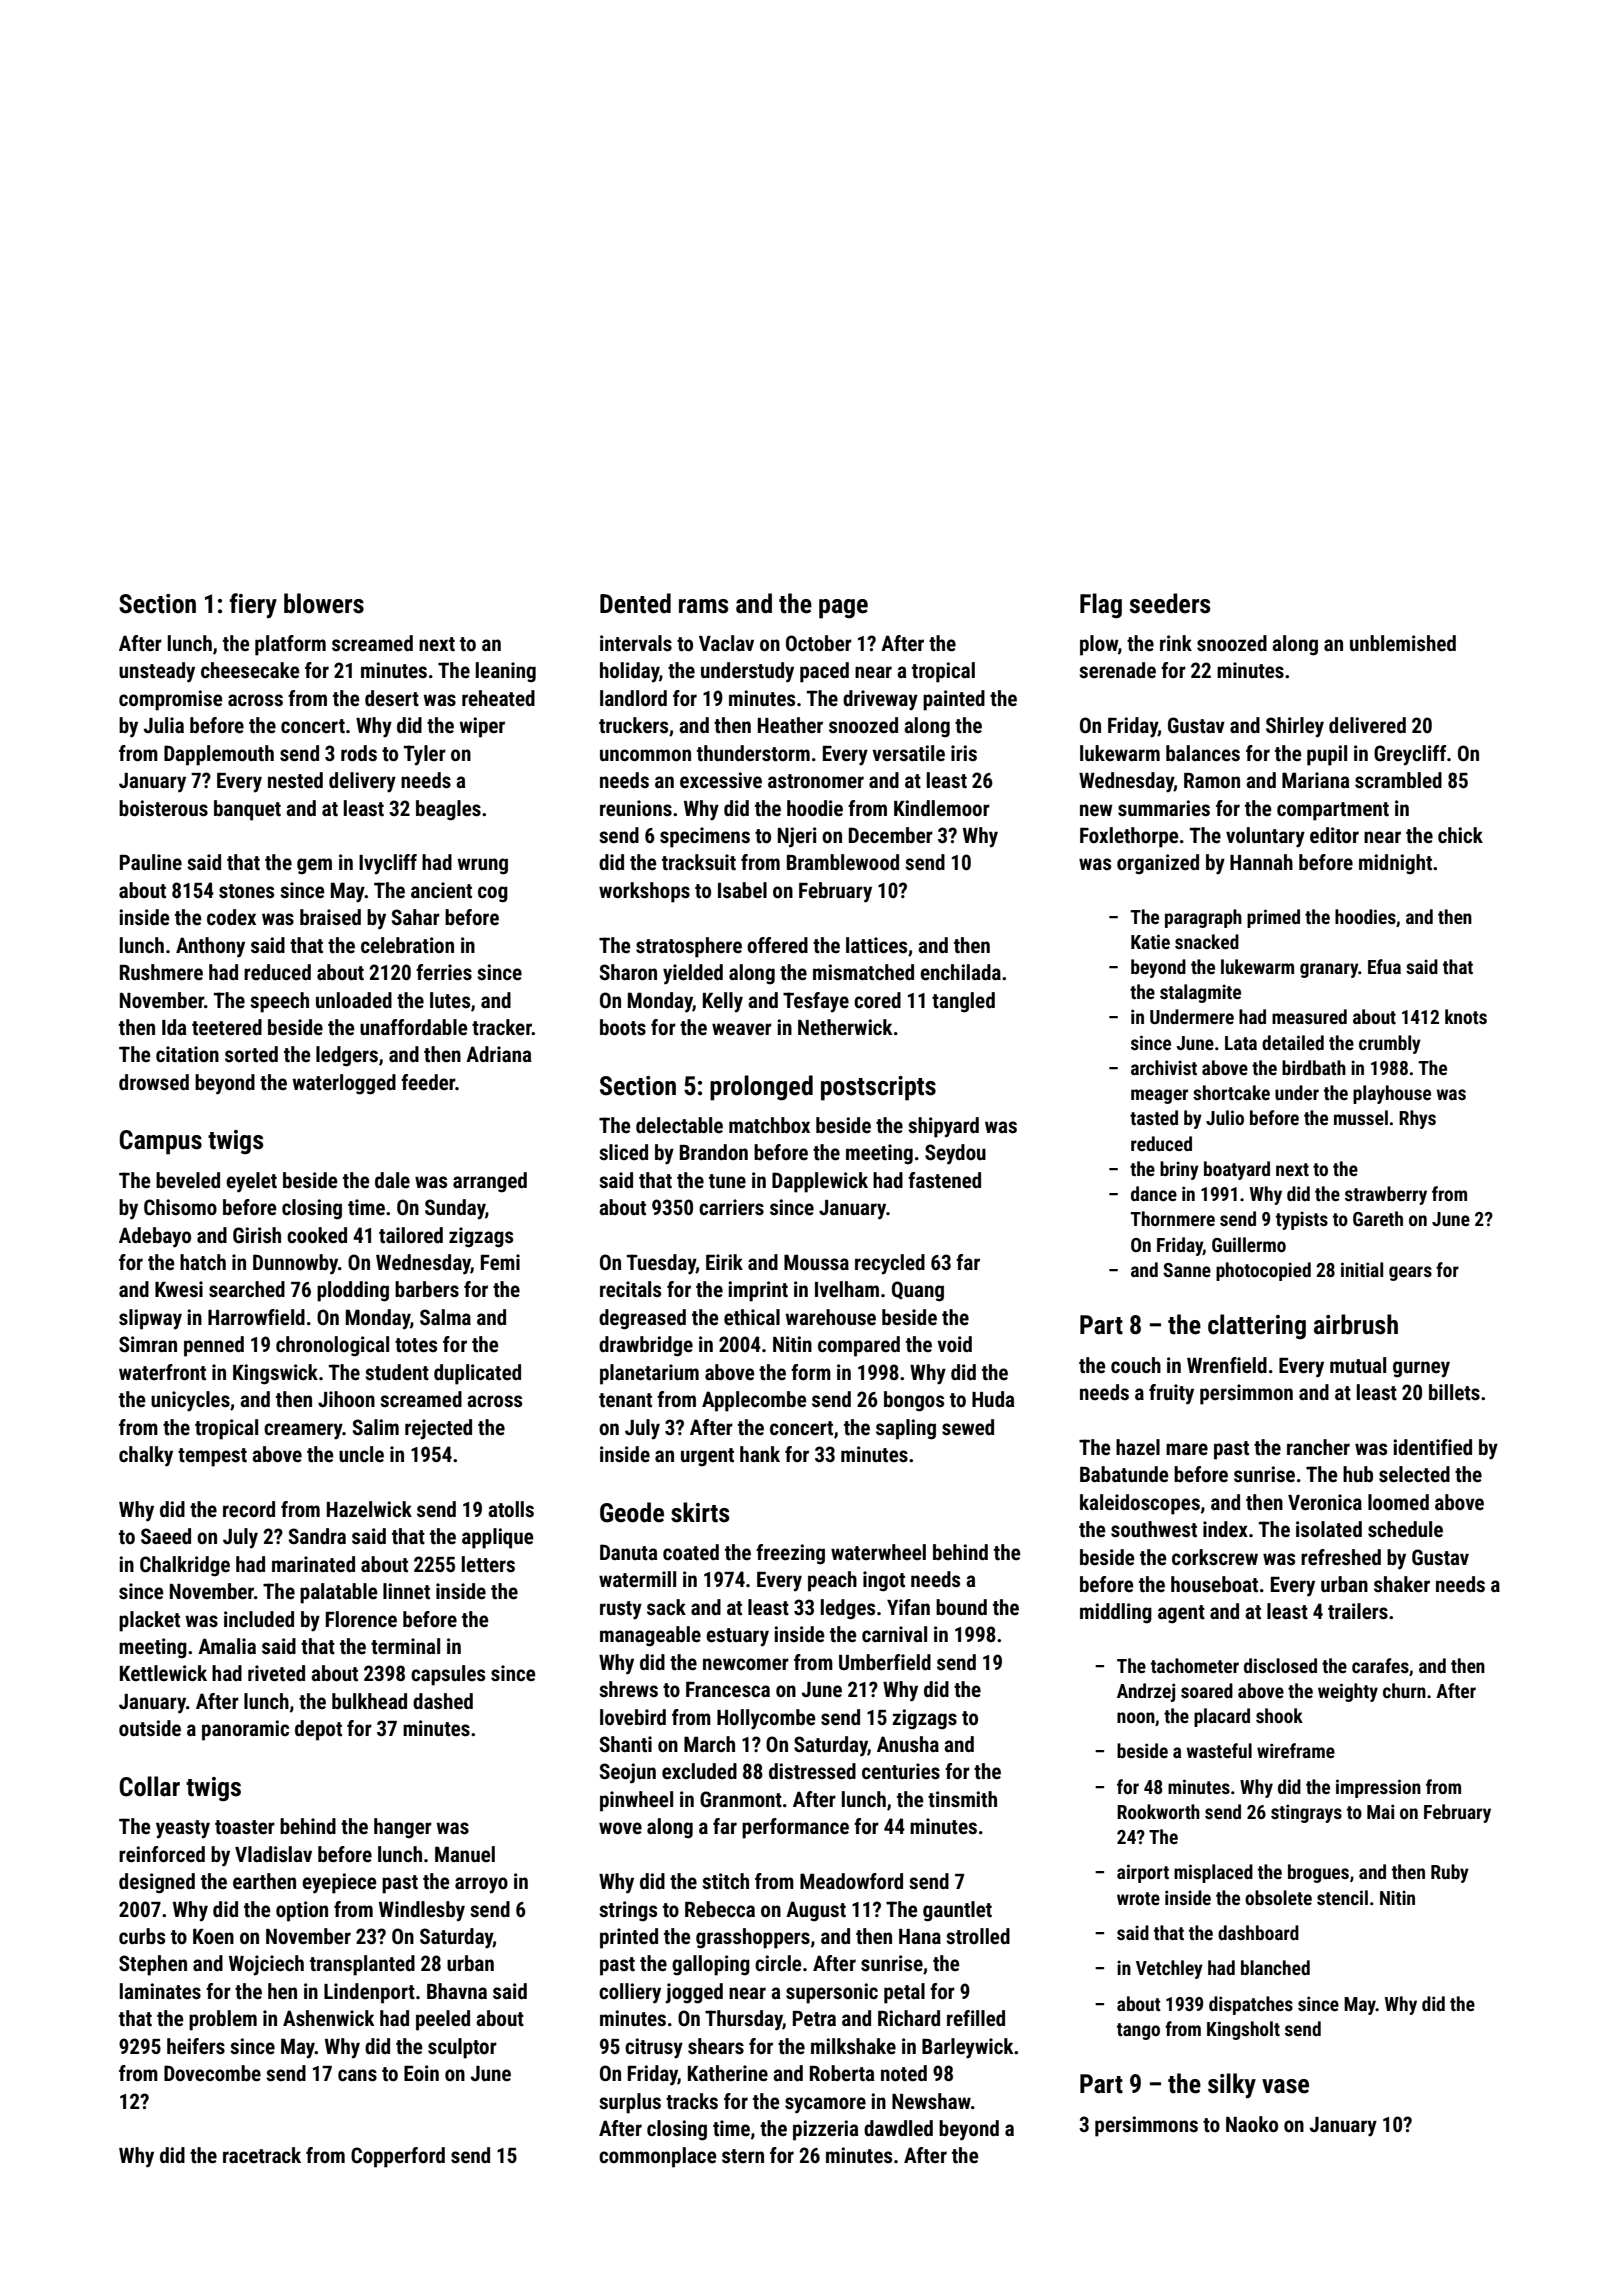  What do you see at coordinates (1334, 835) in the screenshot?
I see `editor` at bounding box center [1334, 835].
